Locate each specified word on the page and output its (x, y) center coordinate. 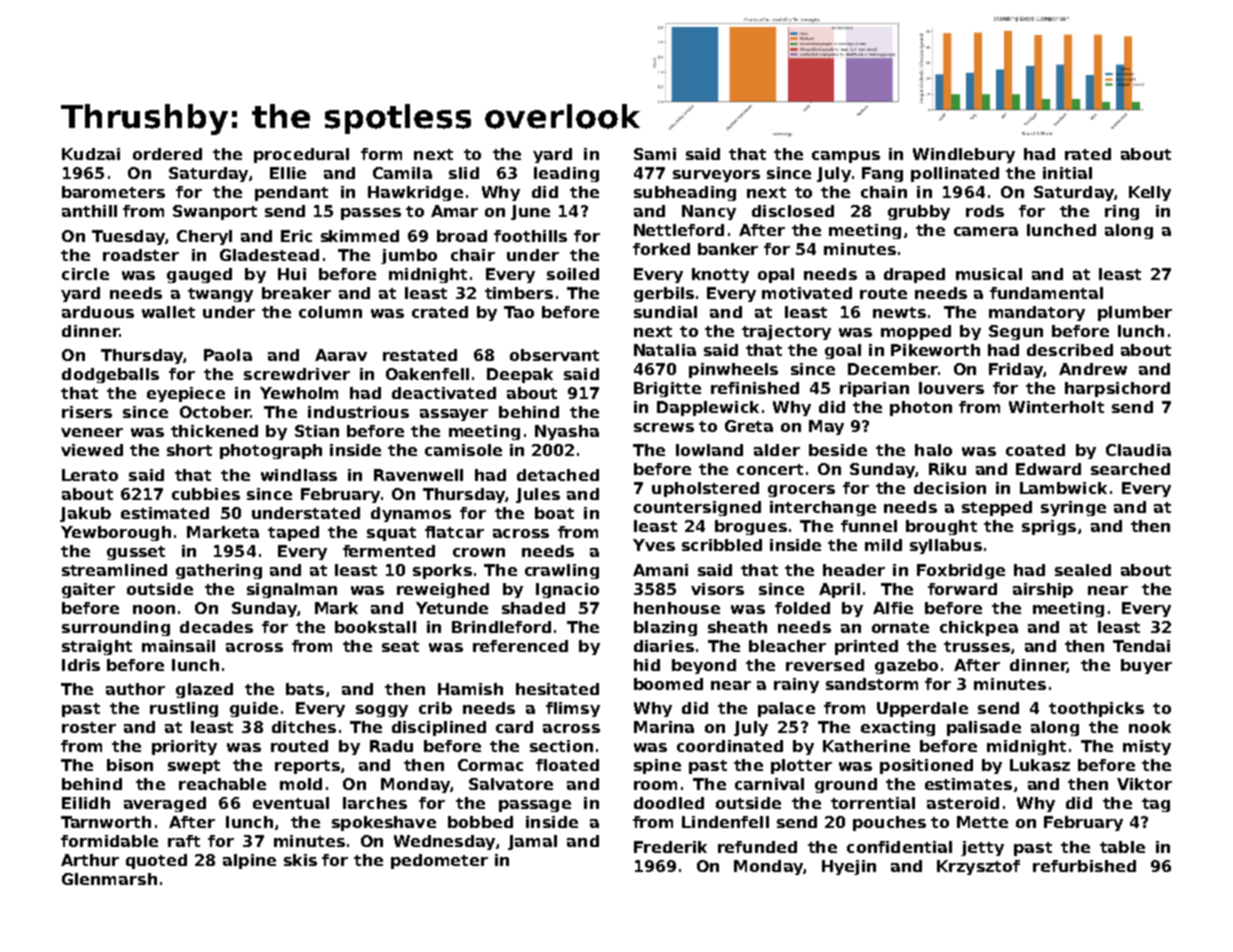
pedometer (439, 861)
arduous (98, 312)
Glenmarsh (109, 879)
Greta (749, 426)
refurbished (1084, 866)
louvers (951, 388)
